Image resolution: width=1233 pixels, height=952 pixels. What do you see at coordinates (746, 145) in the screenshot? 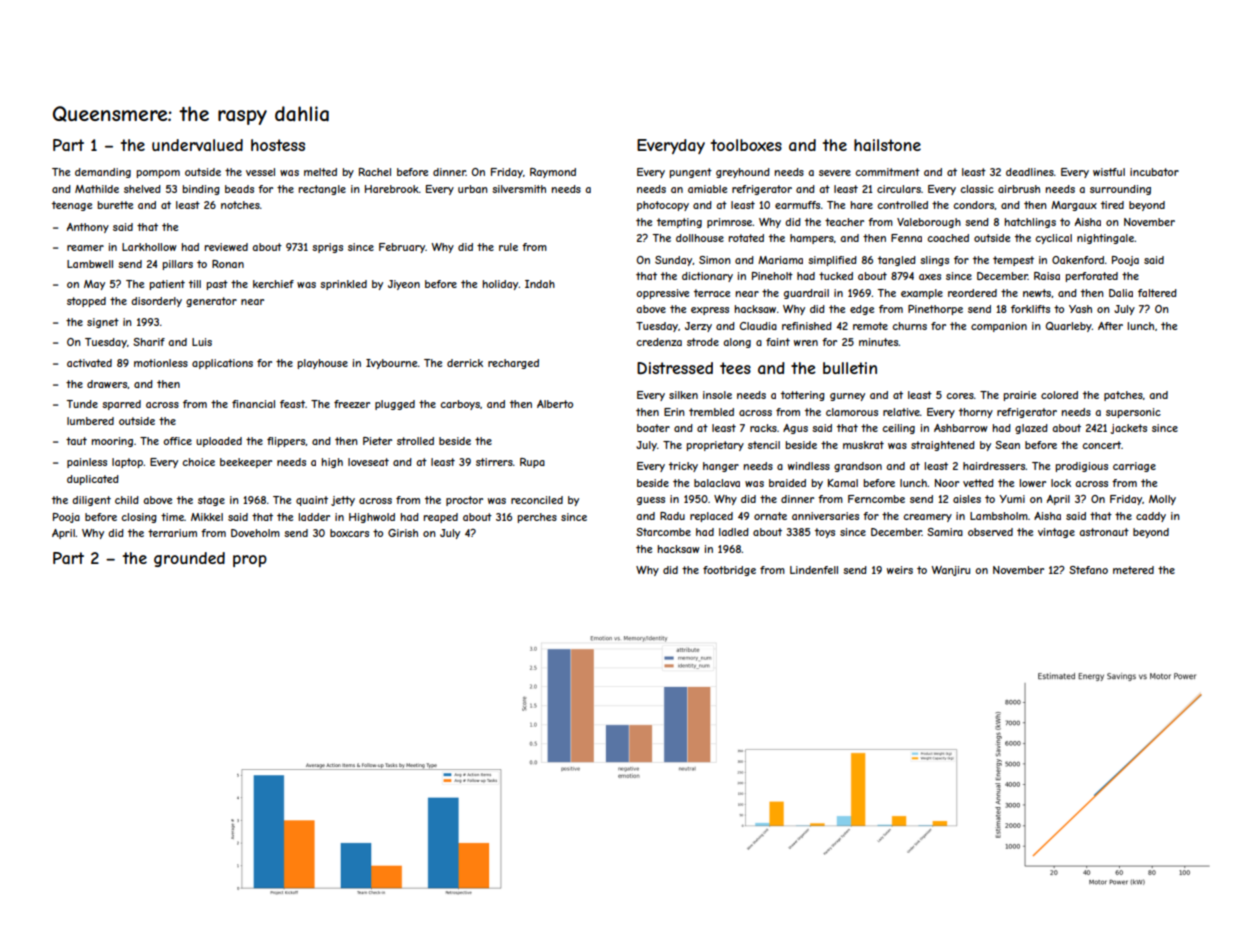
I see `toolboxes` at bounding box center [746, 145].
